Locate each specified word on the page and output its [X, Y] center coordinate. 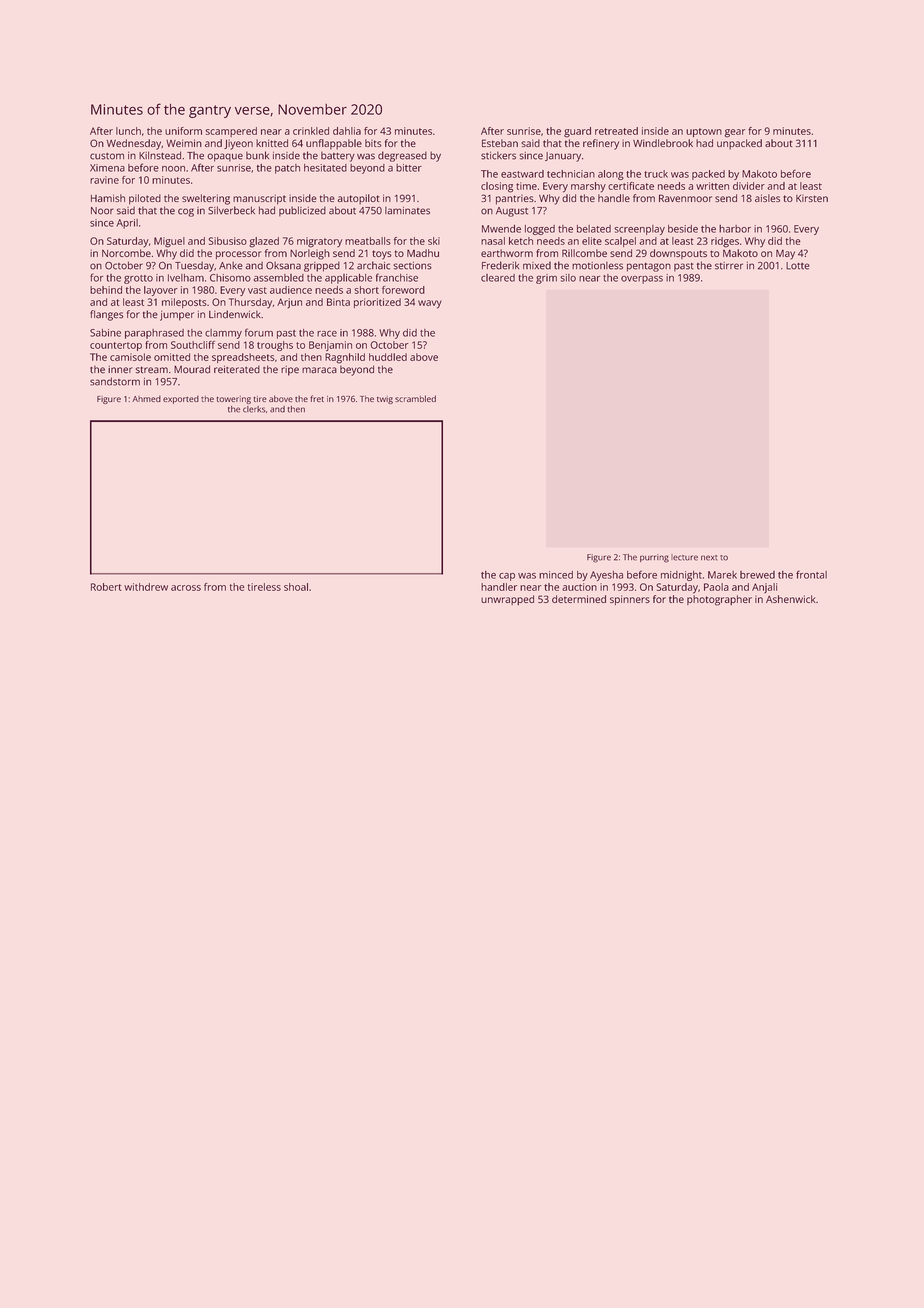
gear [734, 133]
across [186, 588]
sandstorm [115, 381]
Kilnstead [160, 155]
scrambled [415, 398]
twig [385, 400]
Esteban [500, 143]
